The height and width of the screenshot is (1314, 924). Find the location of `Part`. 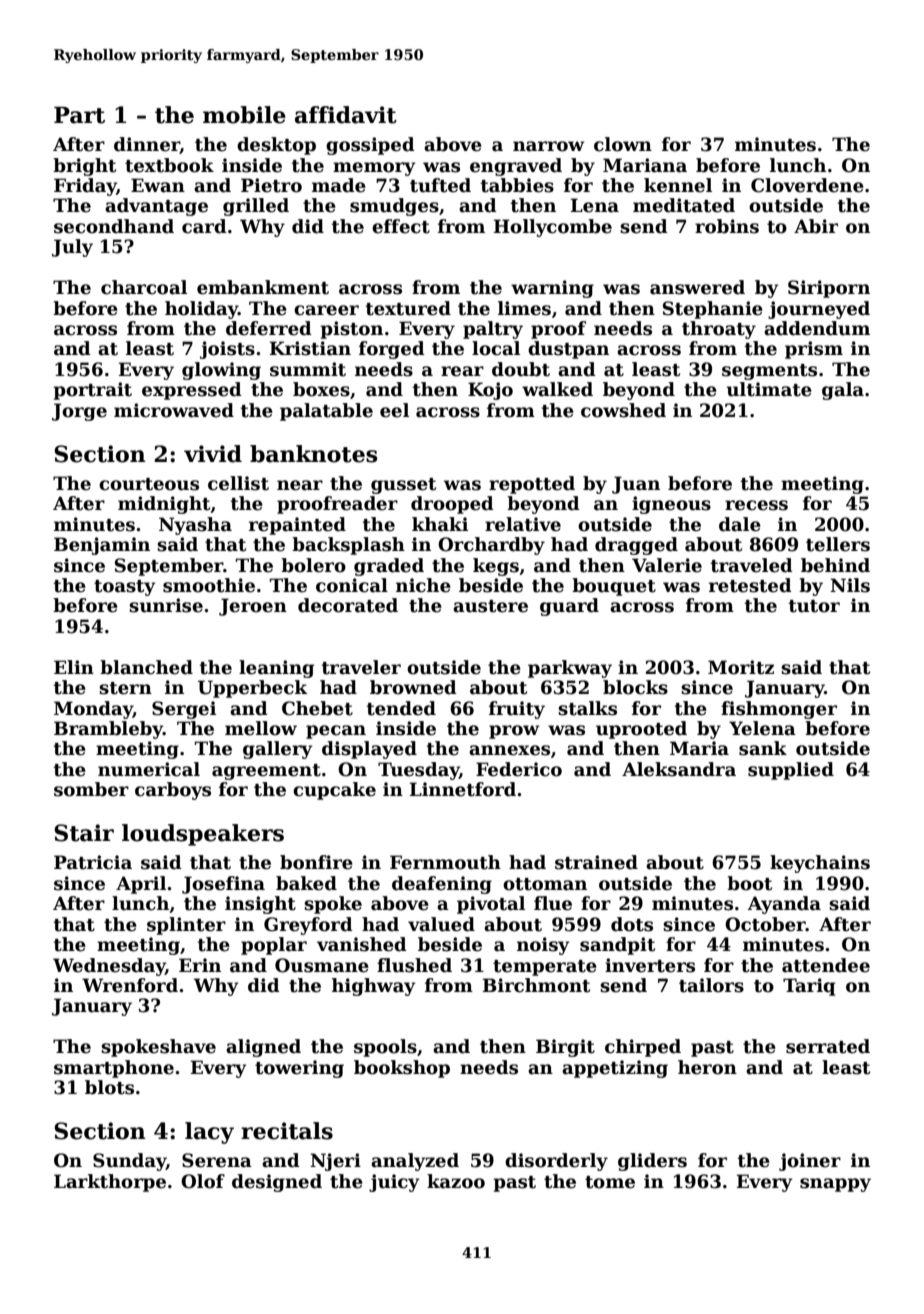

Part is located at coordinates (79, 115).
